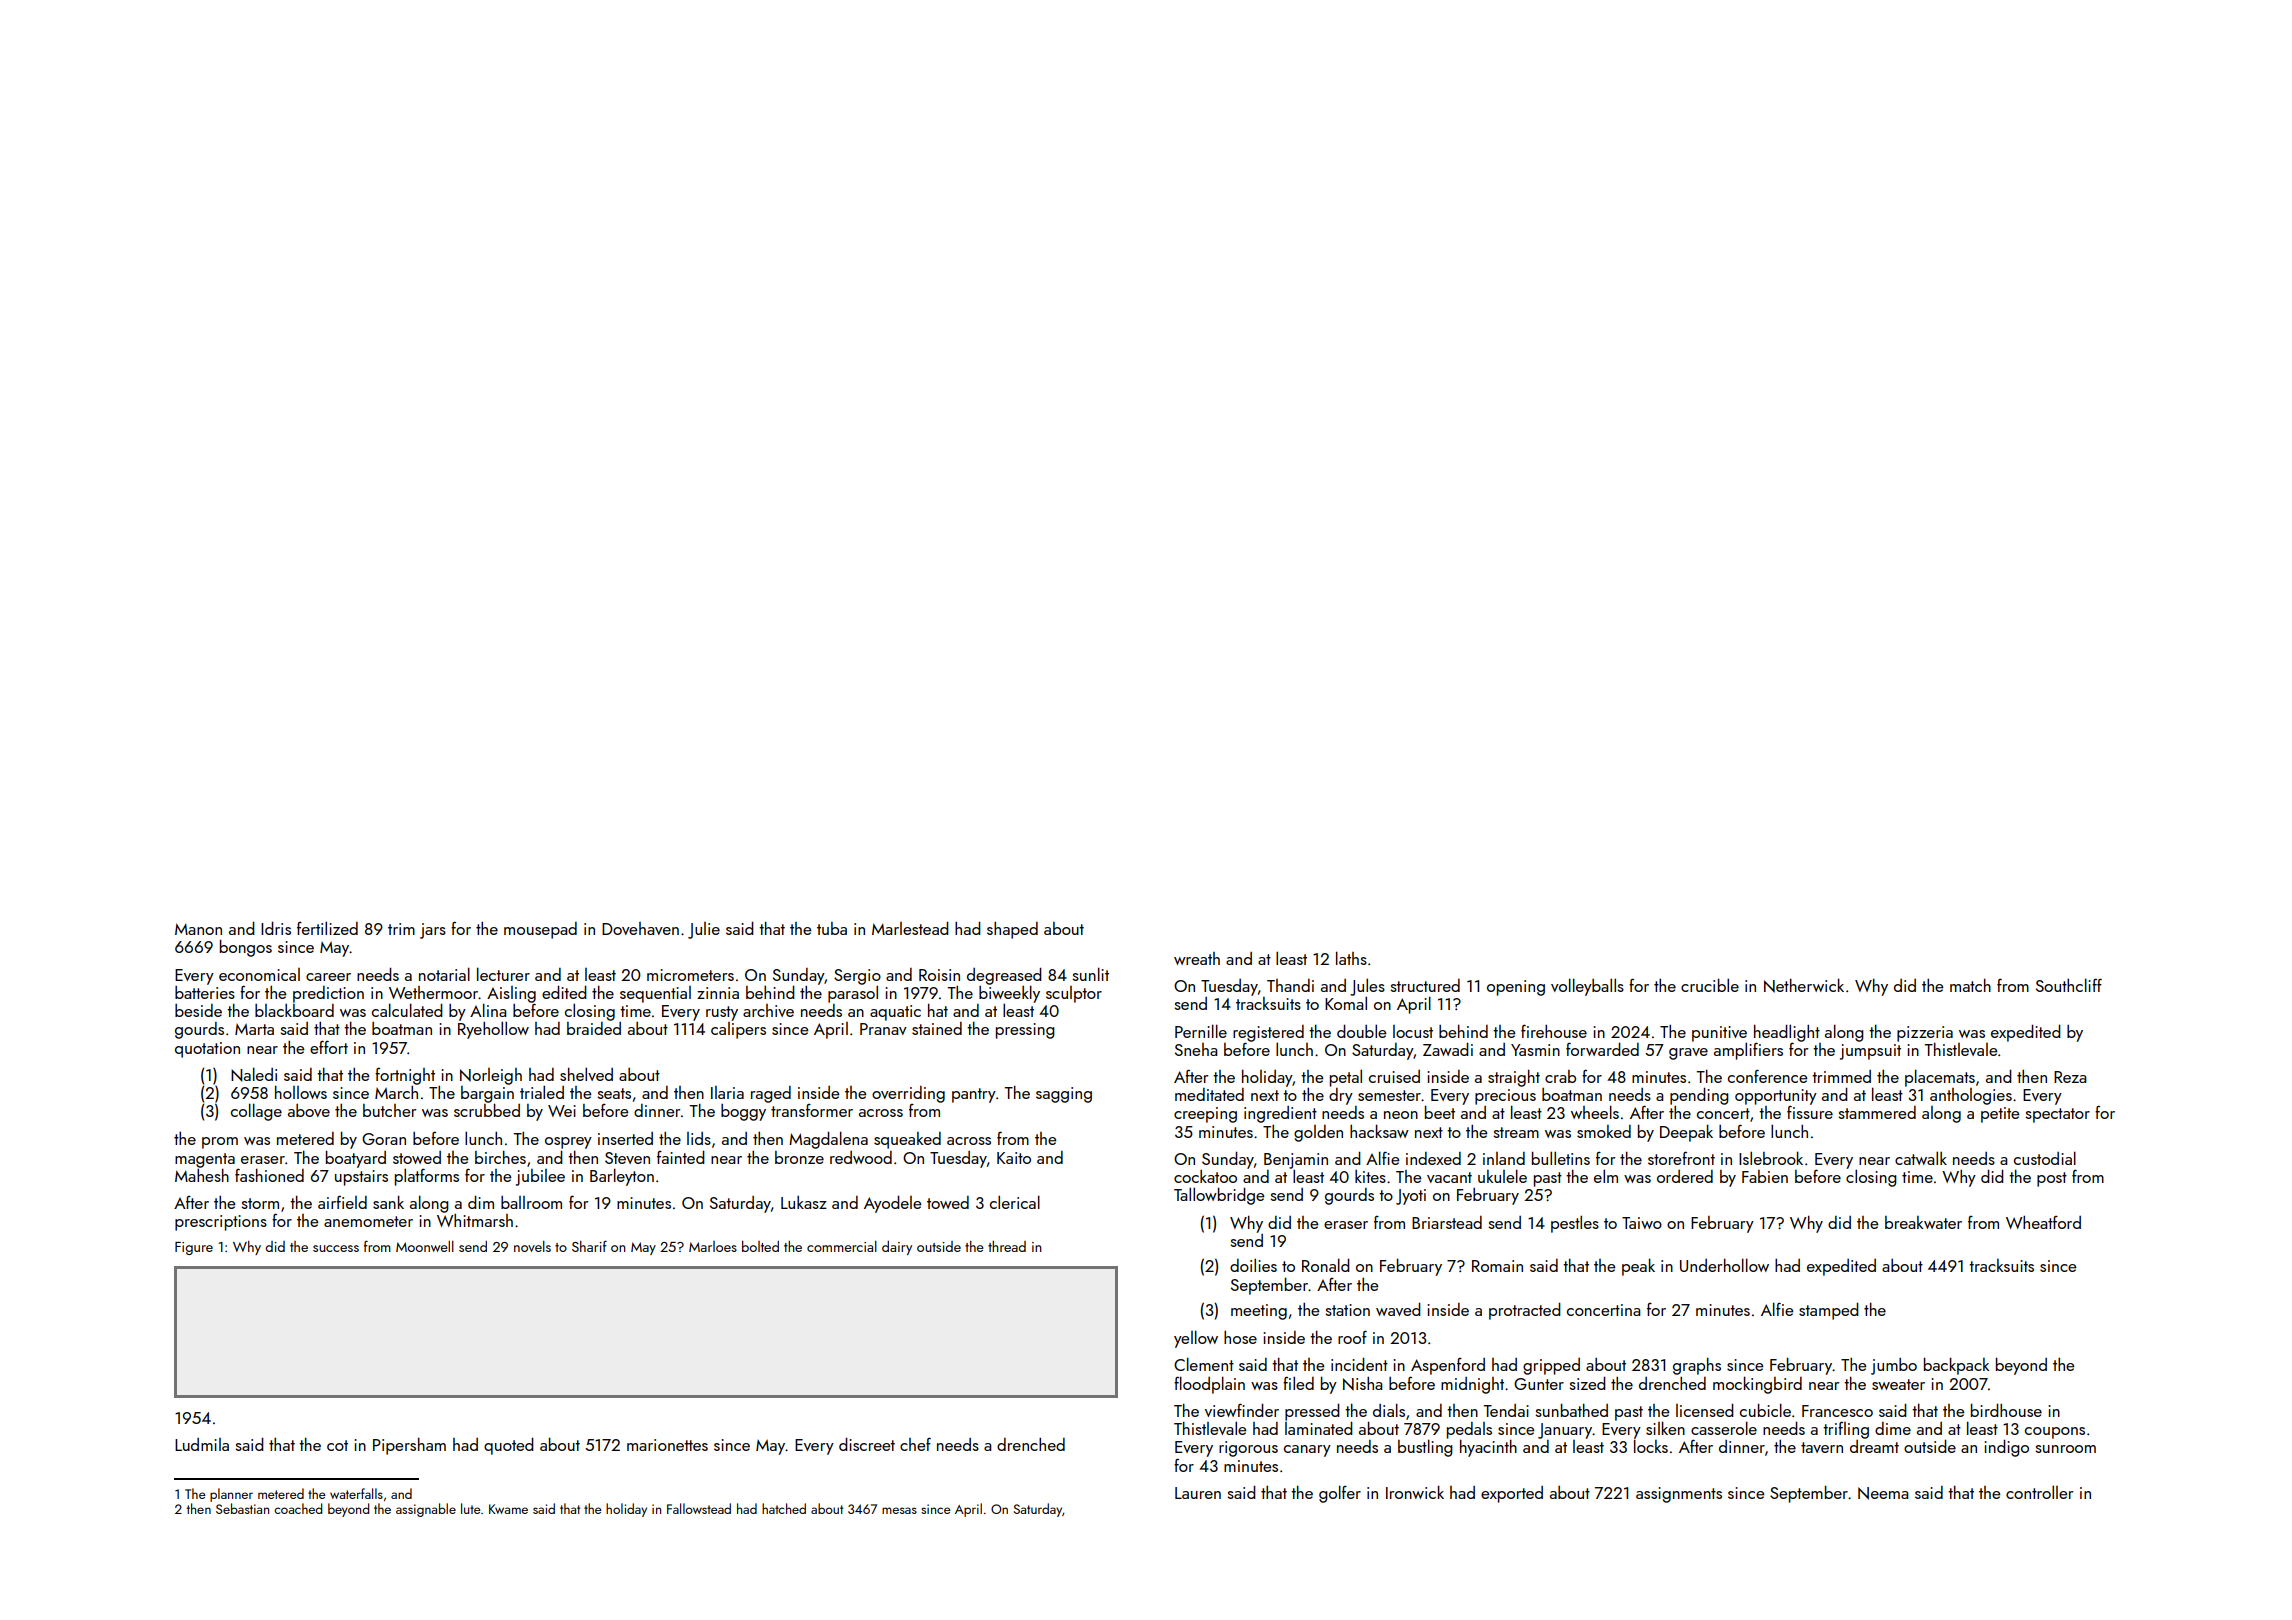 Image resolution: width=2292 pixels, height=1620 pixels. What do you see at coordinates (220, 1143) in the image?
I see `prom` at bounding box center [220, 1143].
